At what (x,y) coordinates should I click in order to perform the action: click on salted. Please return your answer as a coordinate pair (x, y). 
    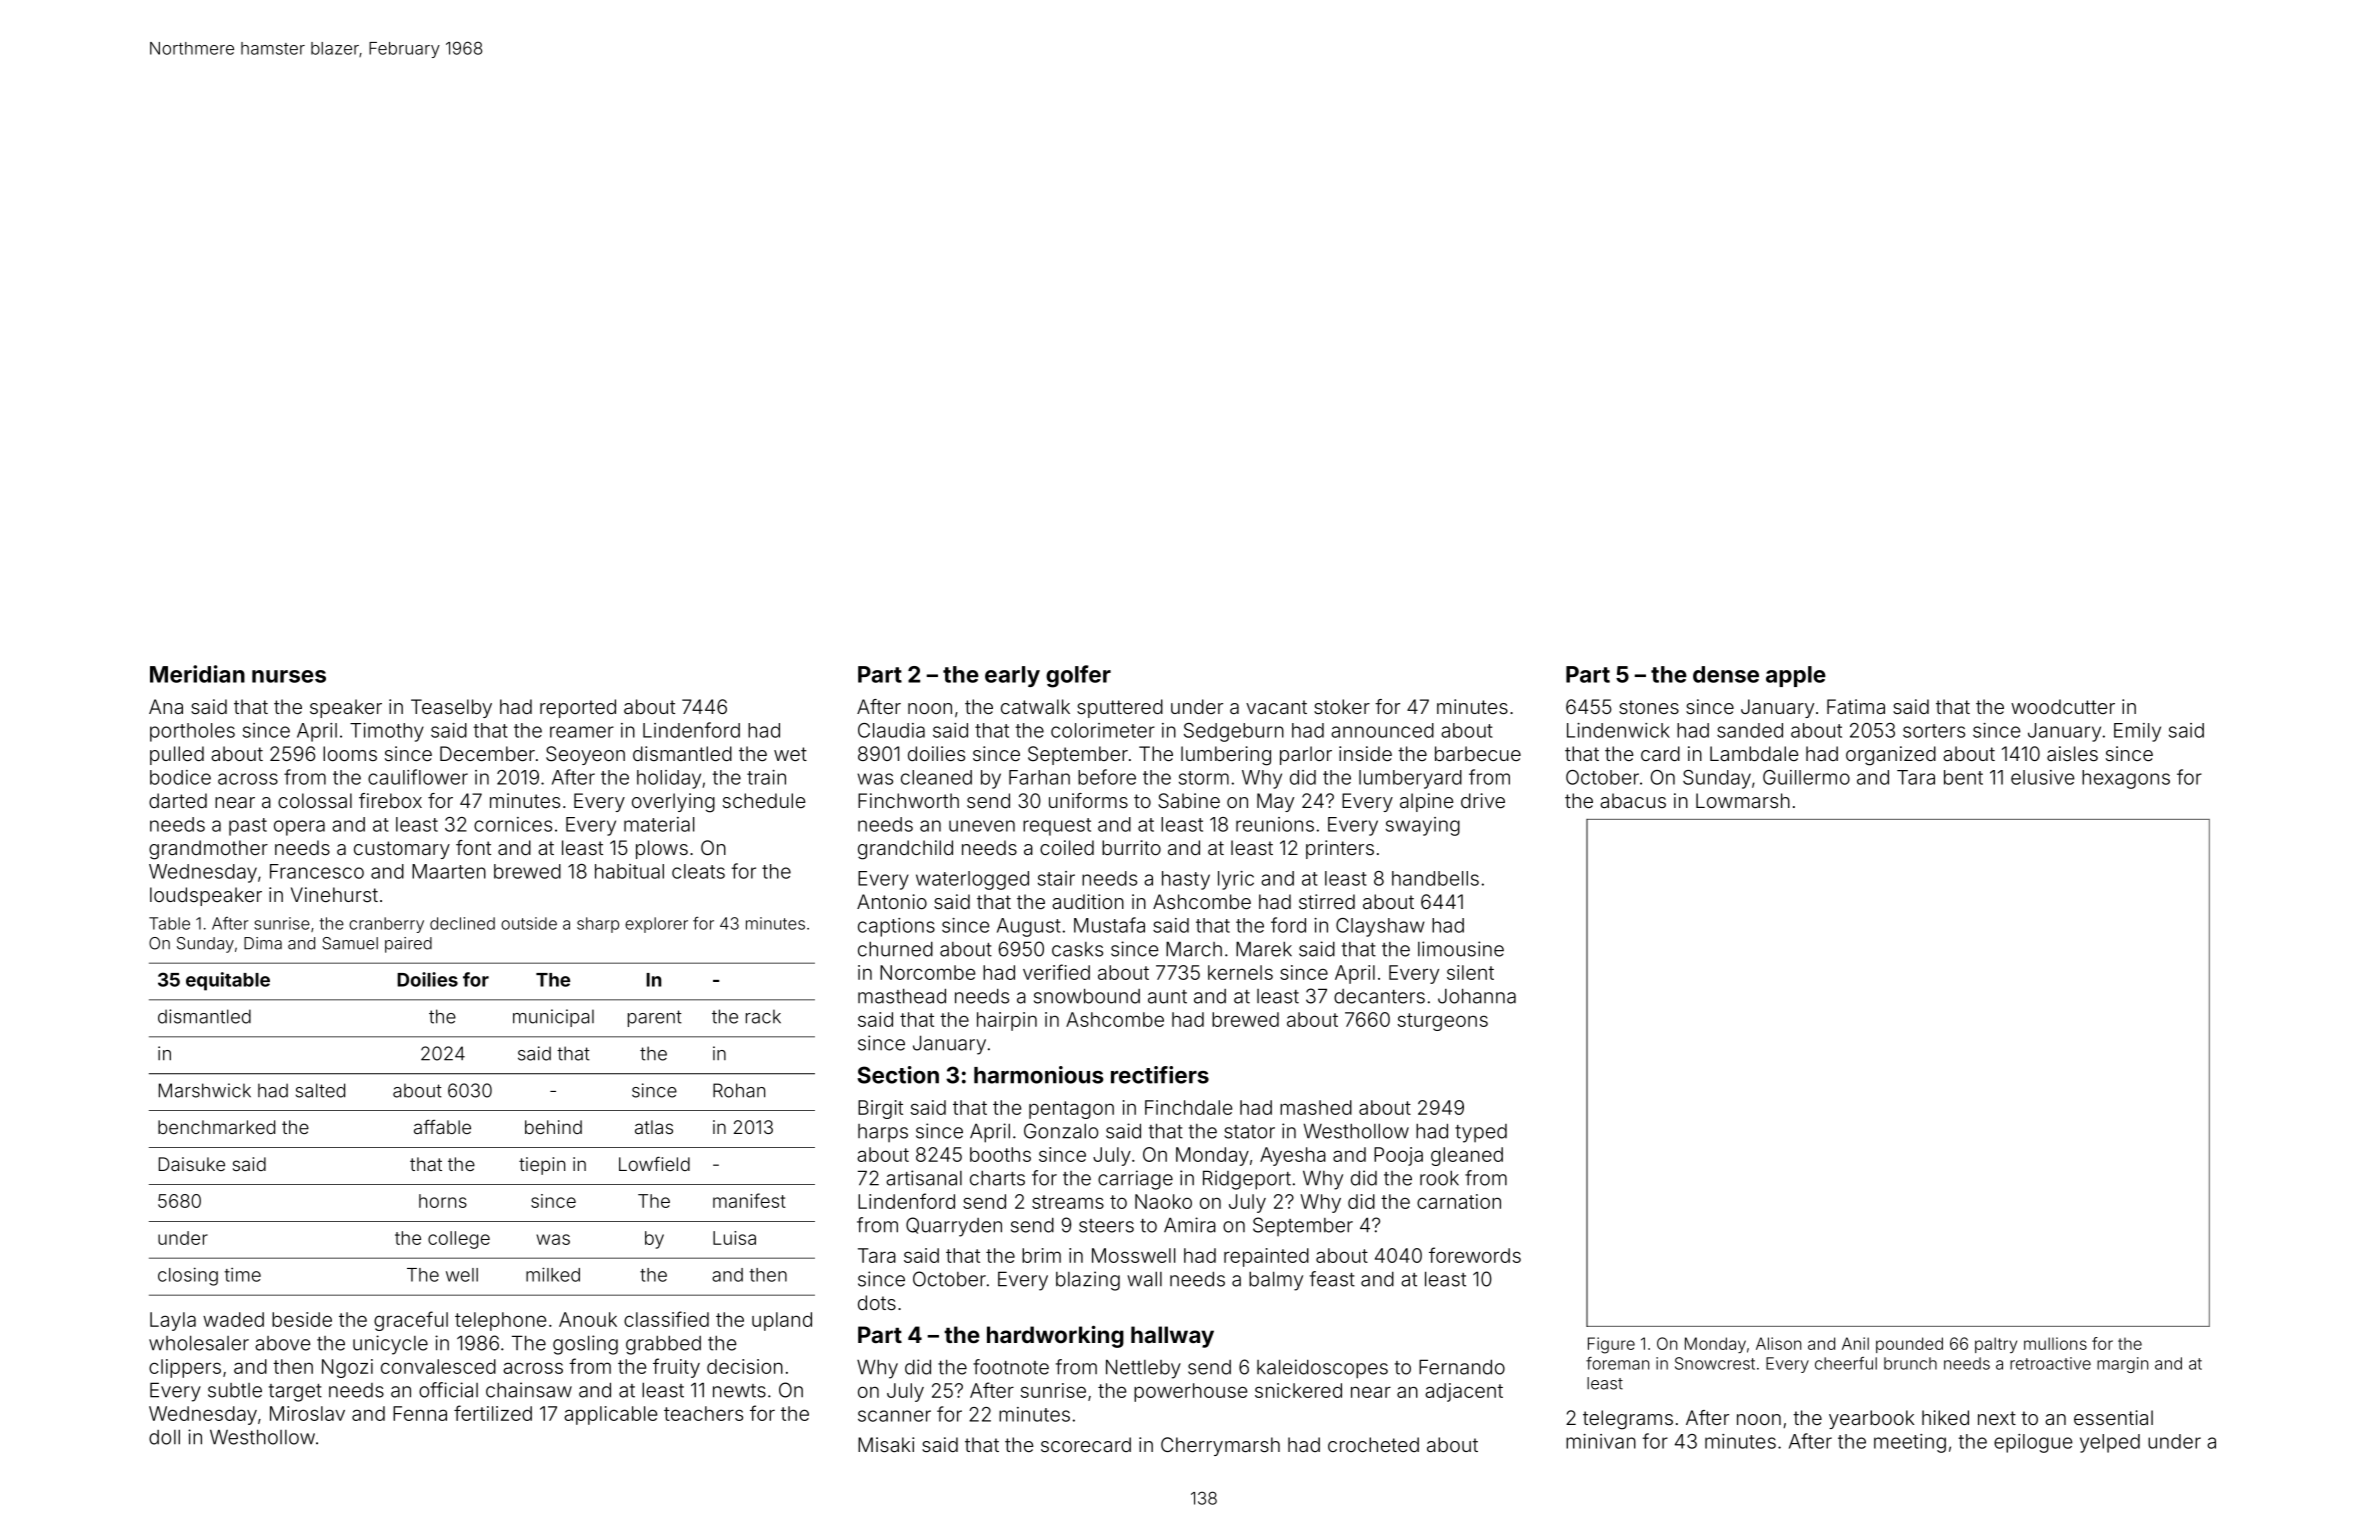
    Looking at the image, I should click on (320, 1090).
